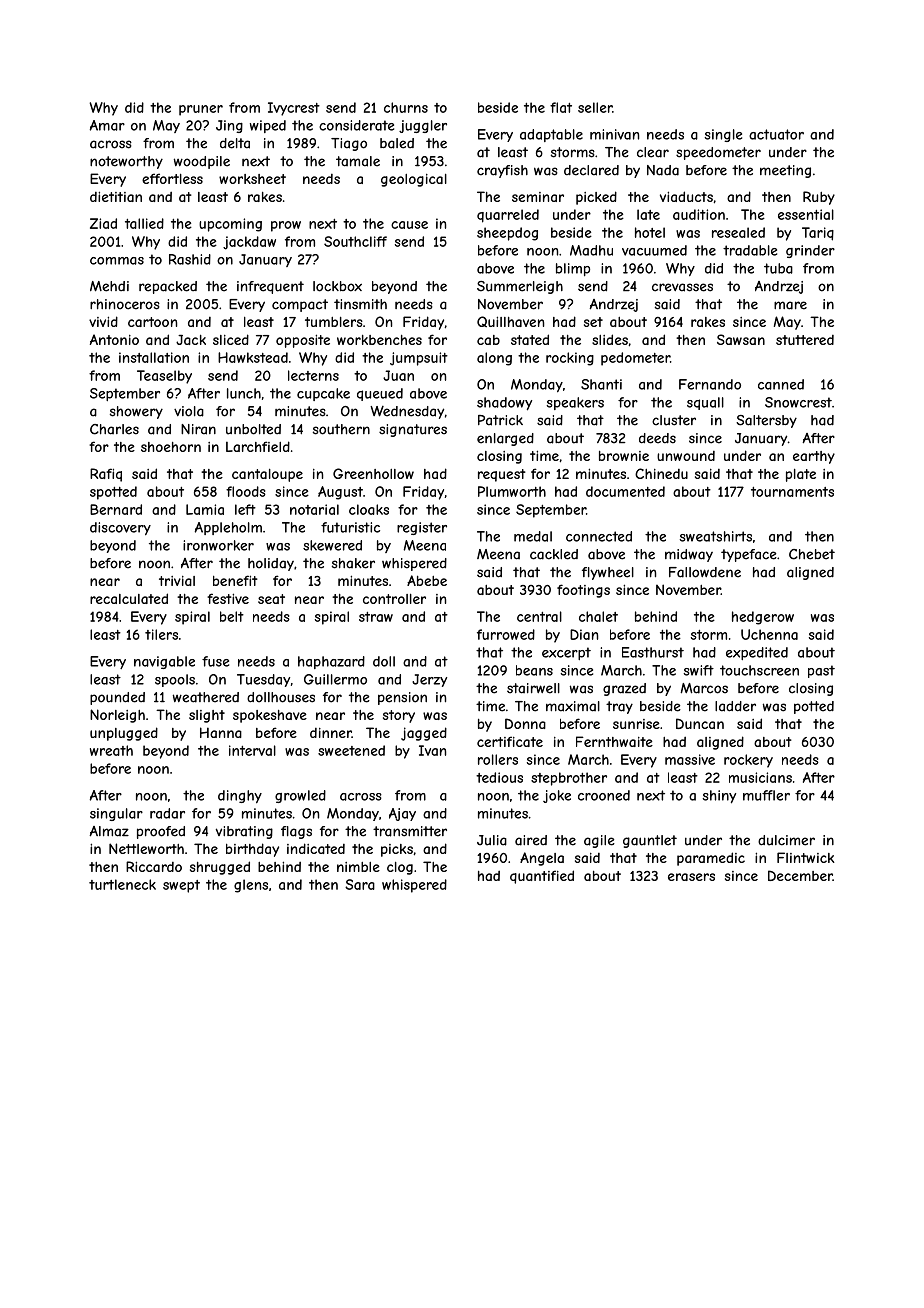 The image size is (924, 1308). Describe the element at coordinates (757, 653) in the page. I see `expedited` at that location.
